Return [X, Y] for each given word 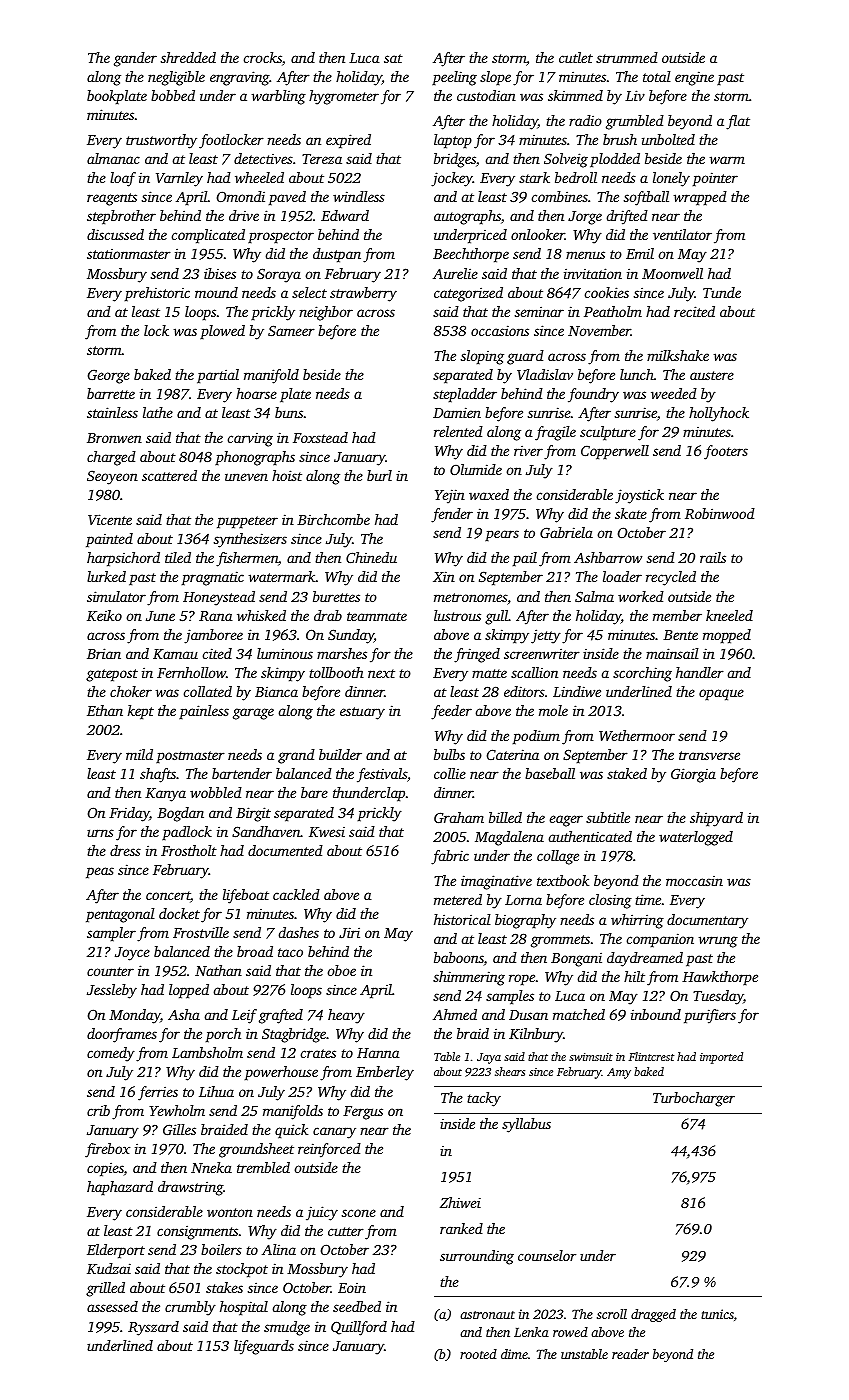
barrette [111, 393]
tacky [484, 1099]
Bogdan [180, 814]
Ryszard [153, 1328]
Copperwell [615, 452]
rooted [478, 1354]
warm [727, 160]
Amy [619, 1073]
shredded [188, 57]
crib [98, 1110]
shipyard [716, 819]
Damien [457, 412]
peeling [454, 78]
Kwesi [327, 832]
